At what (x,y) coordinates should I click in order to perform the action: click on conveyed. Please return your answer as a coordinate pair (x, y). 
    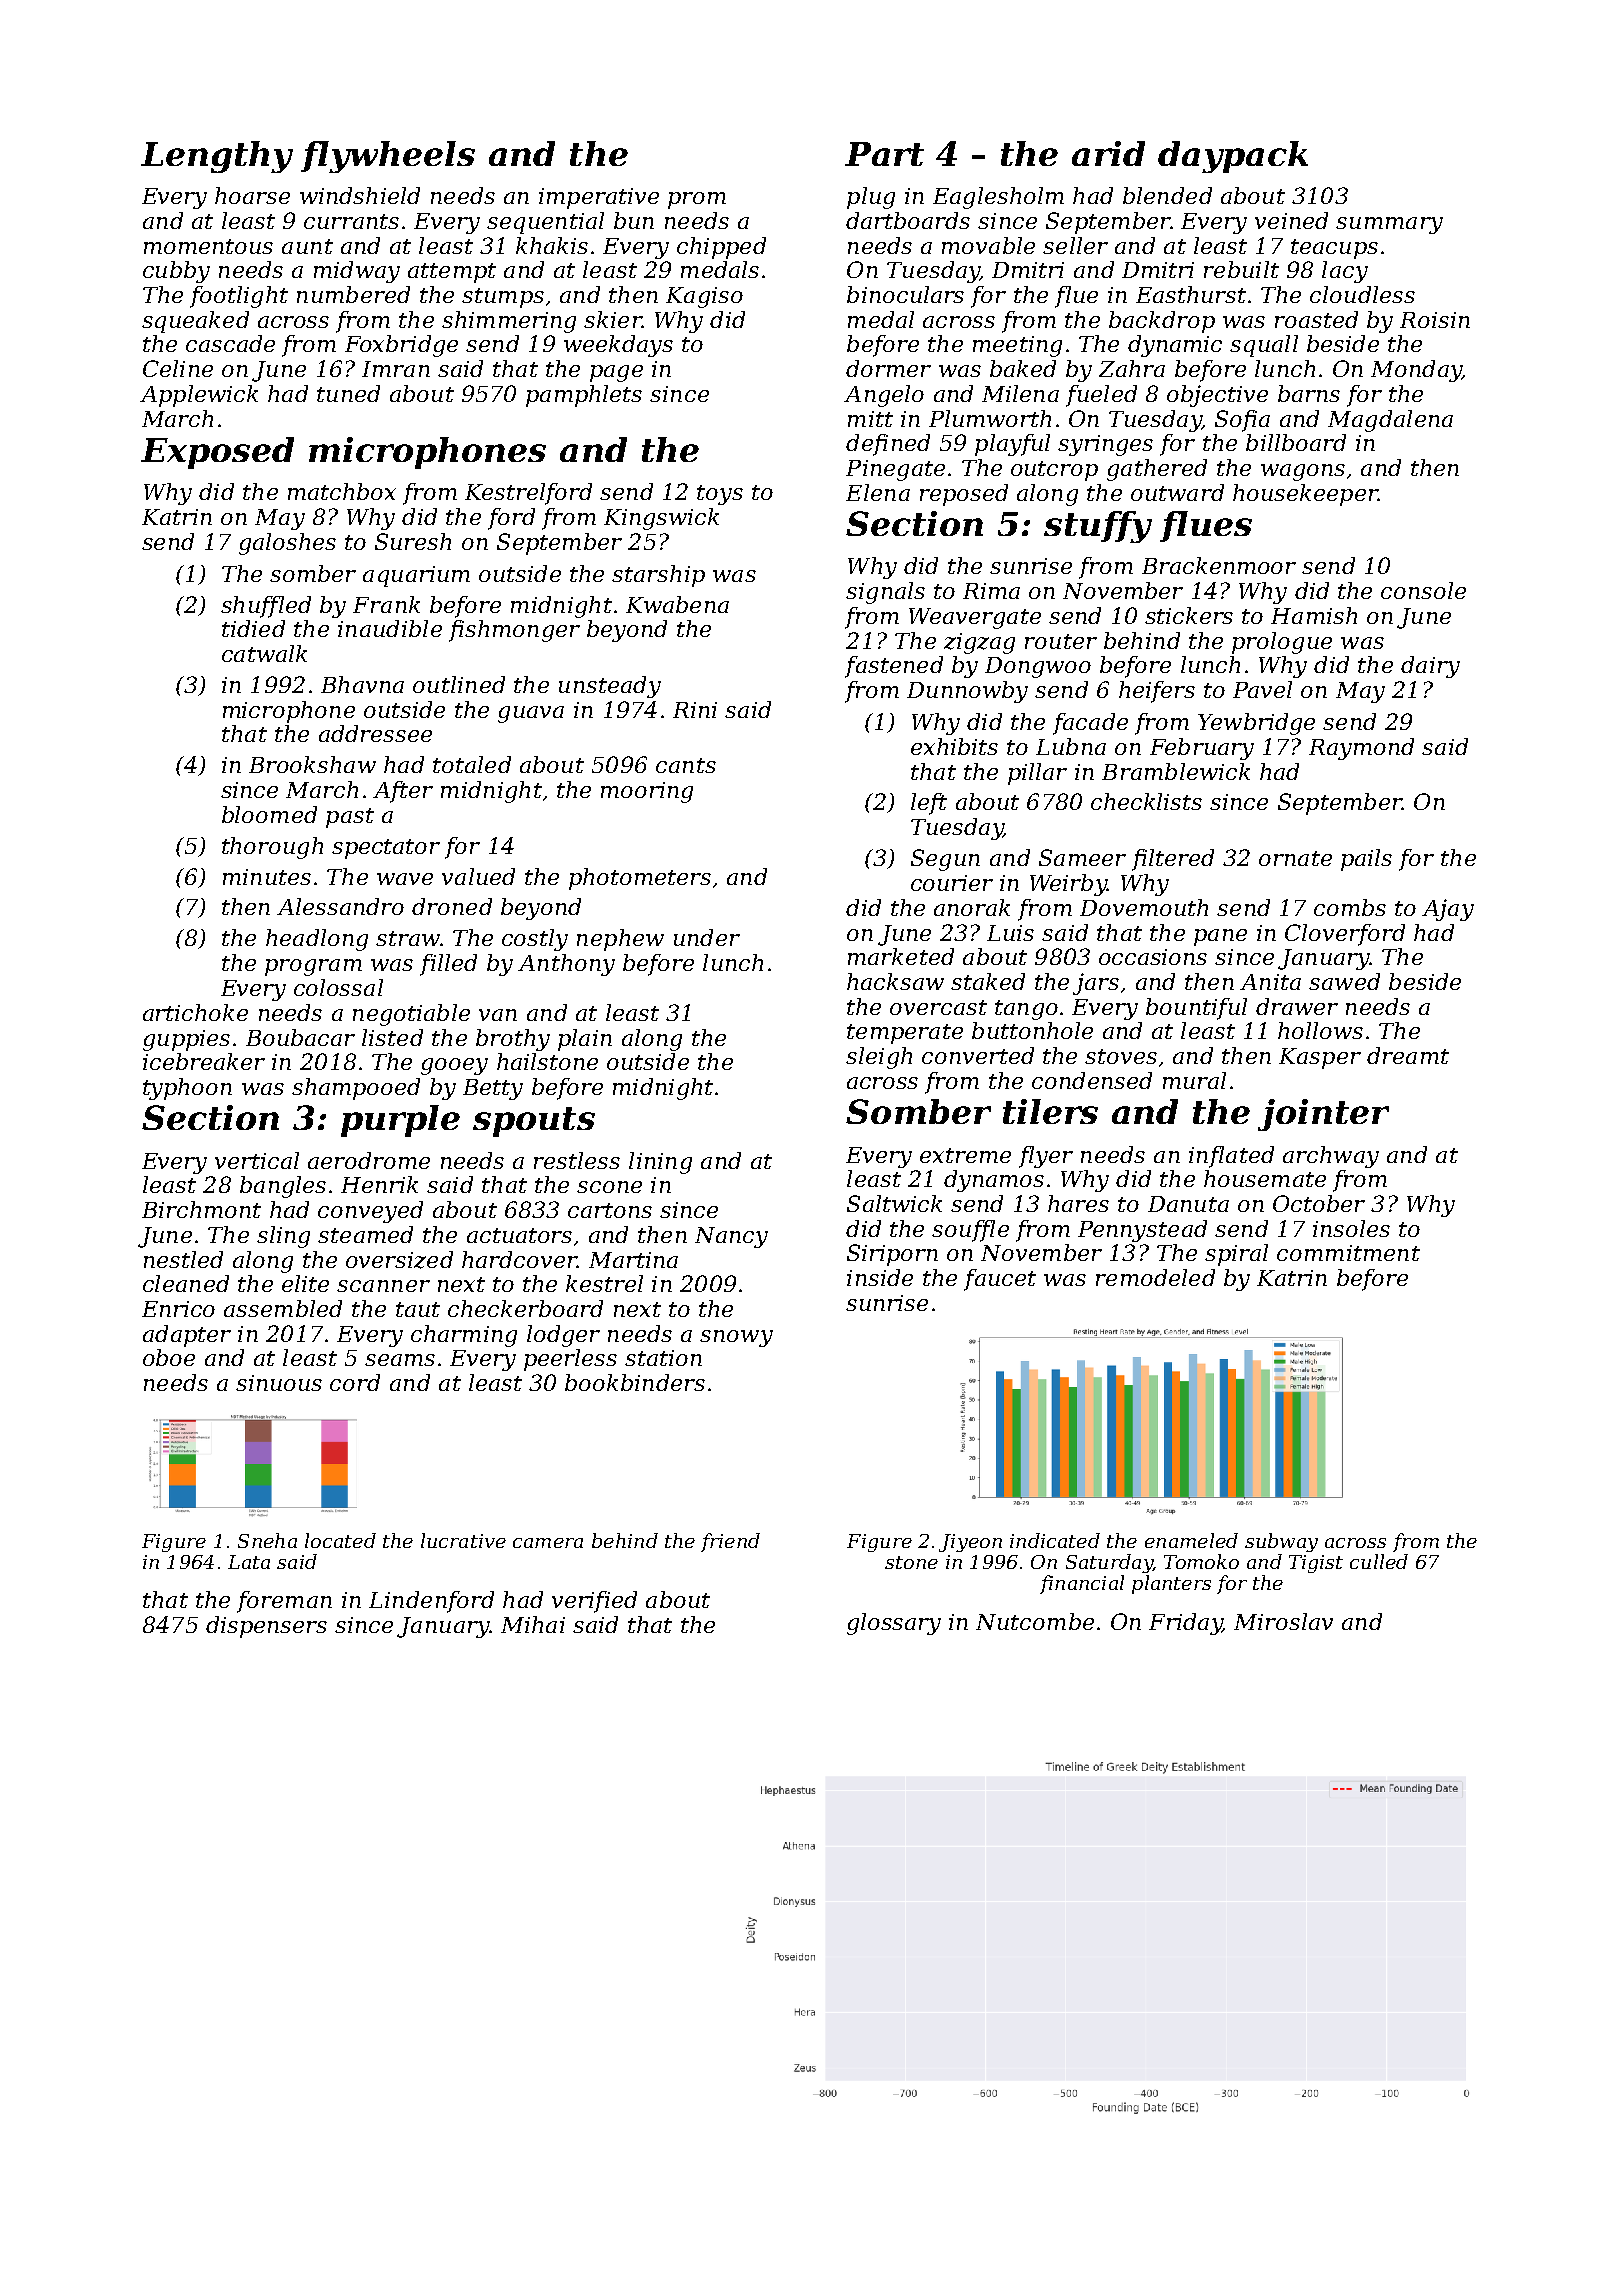
    Looking at the image, I should click on (370, 1212).
